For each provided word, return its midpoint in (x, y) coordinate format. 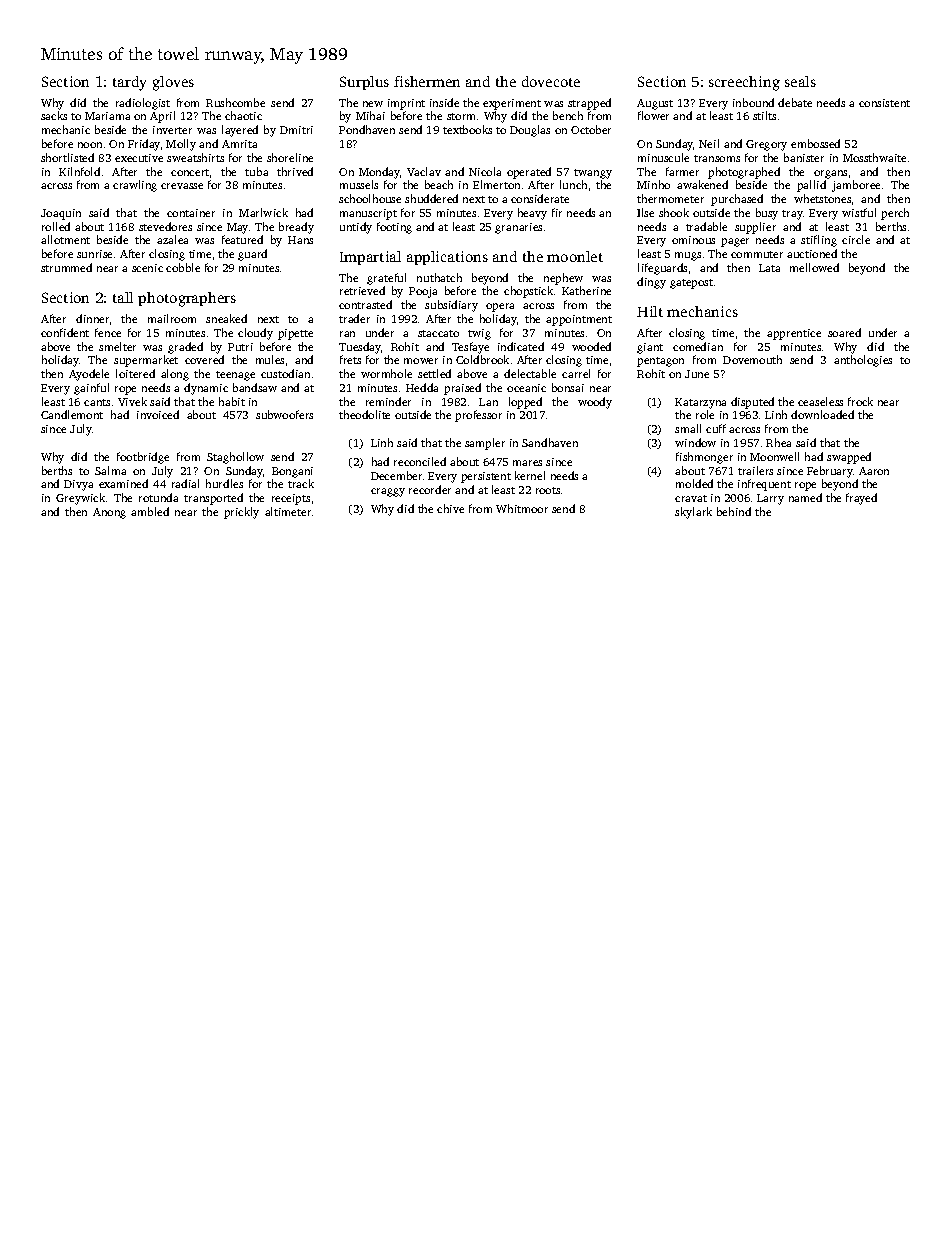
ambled (150, 511)
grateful (386, 279)
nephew (563, 279)
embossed (815, 143)
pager (735, 242)
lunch (573, 184)
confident (65, 332)
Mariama (107, 116)
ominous (693, 240)
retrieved (362, 290)
